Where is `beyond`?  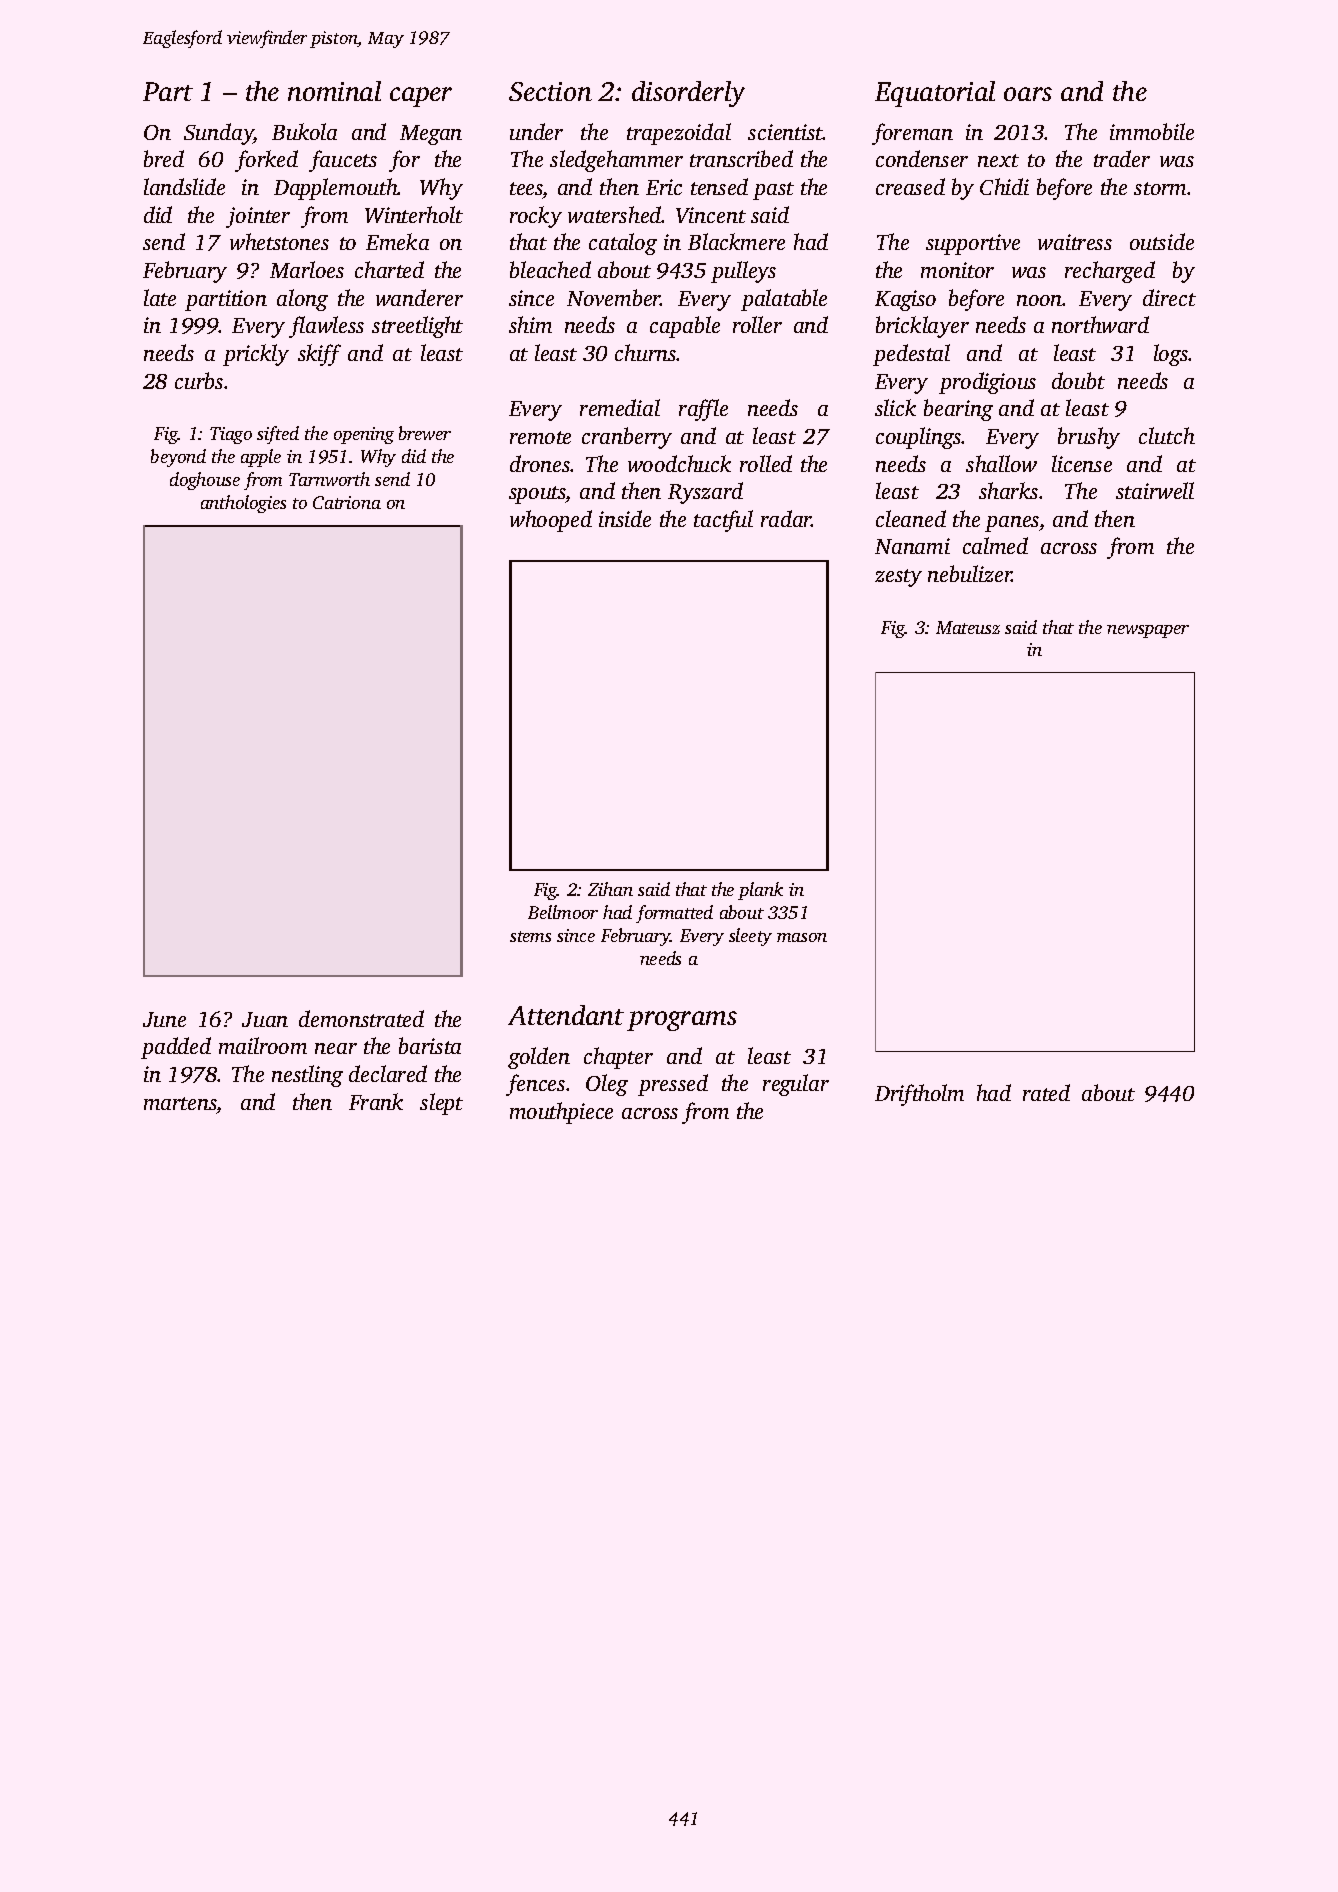 beyond is located at coordinates (178, 458).
